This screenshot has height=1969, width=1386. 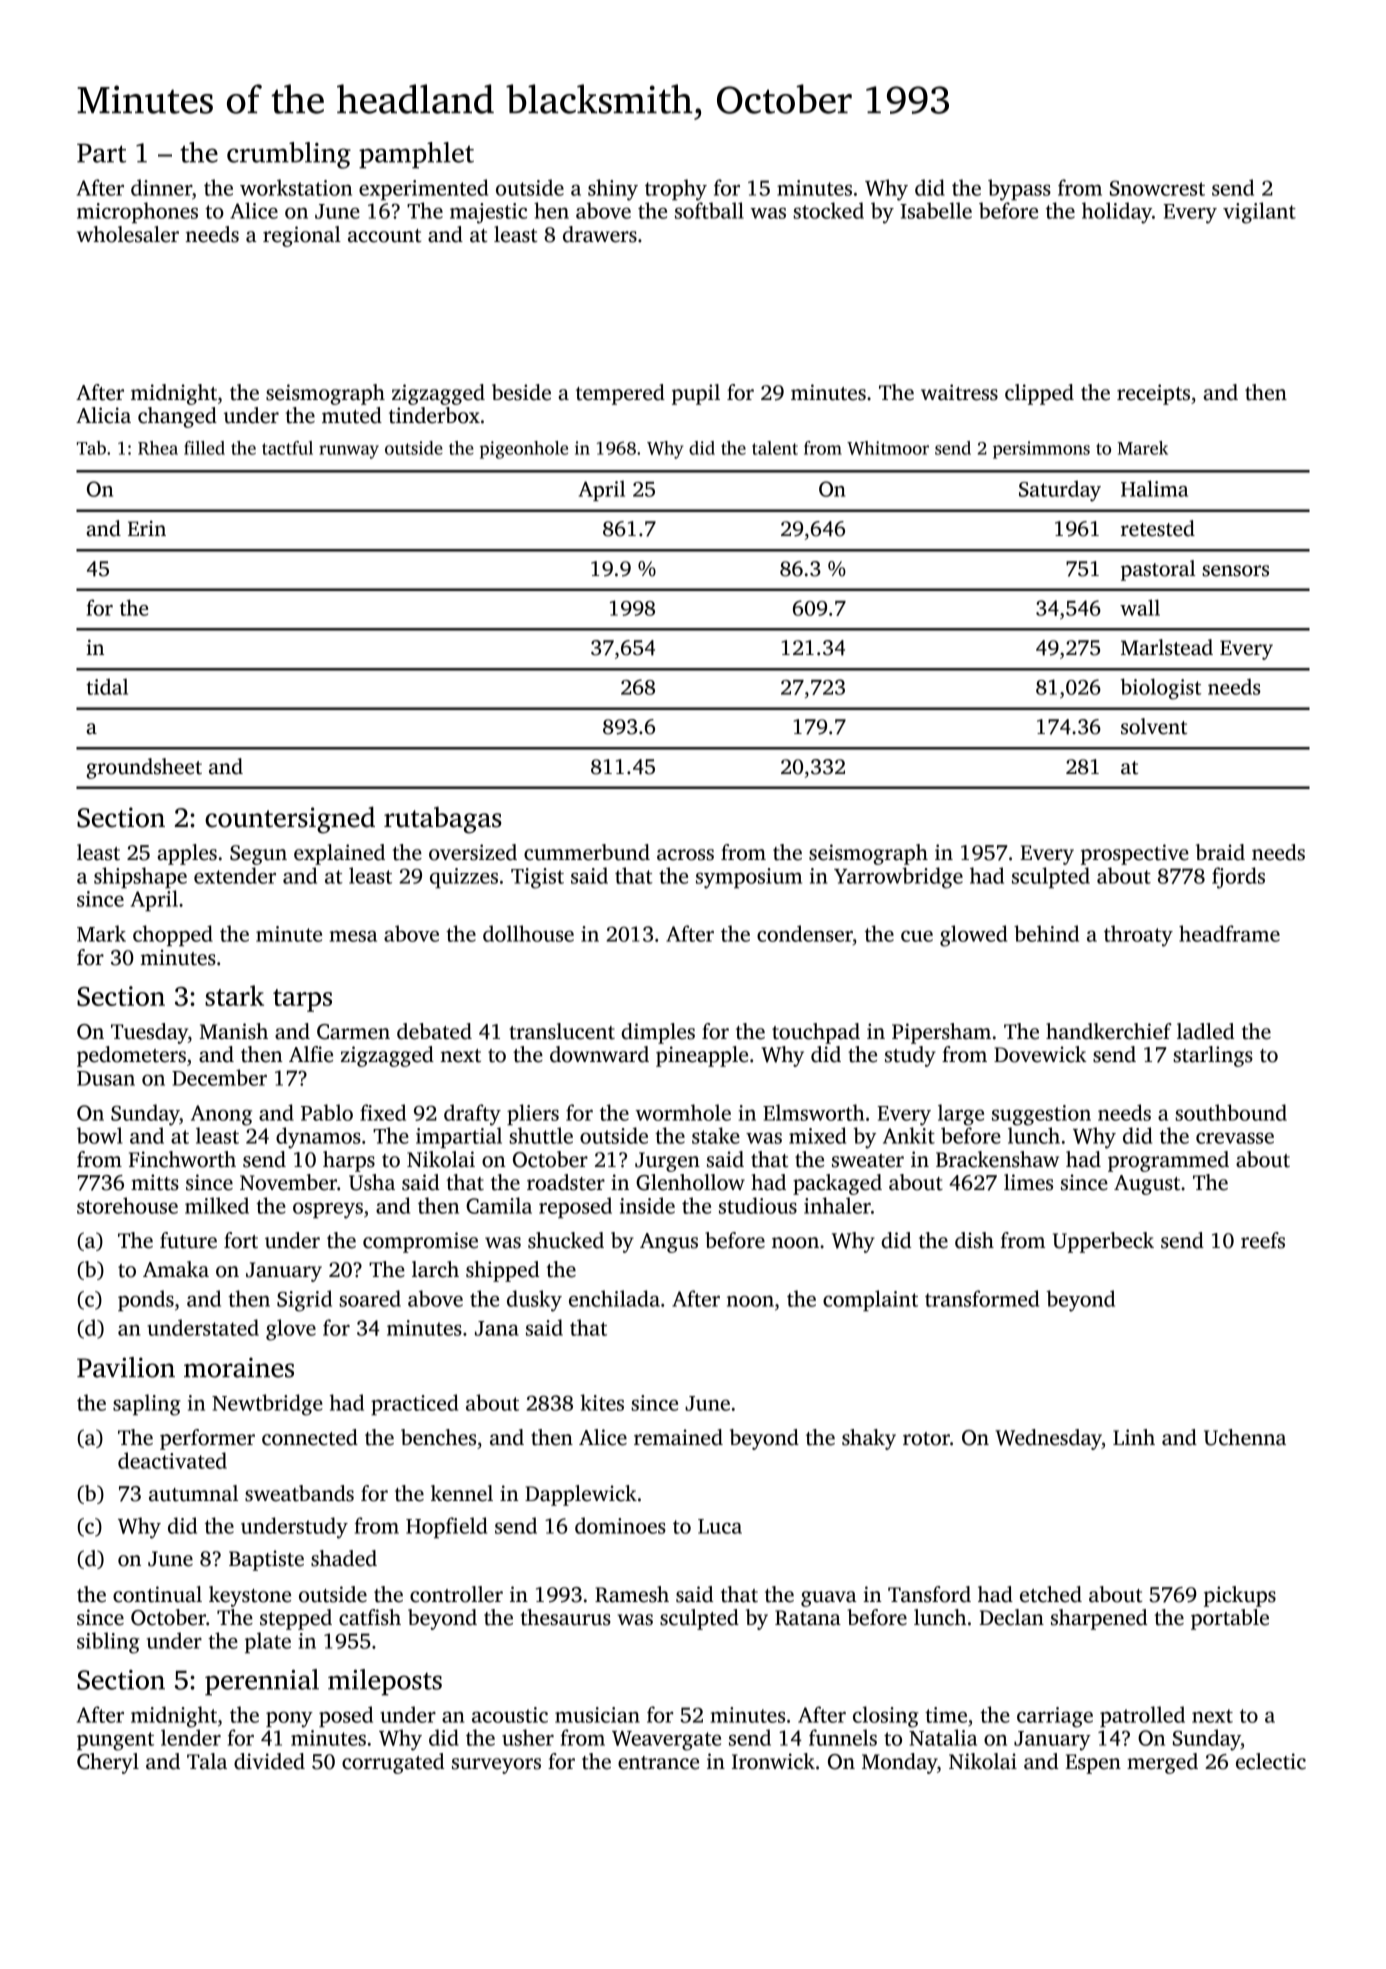 I want to click on Erin, so click(x=147, y=528).
